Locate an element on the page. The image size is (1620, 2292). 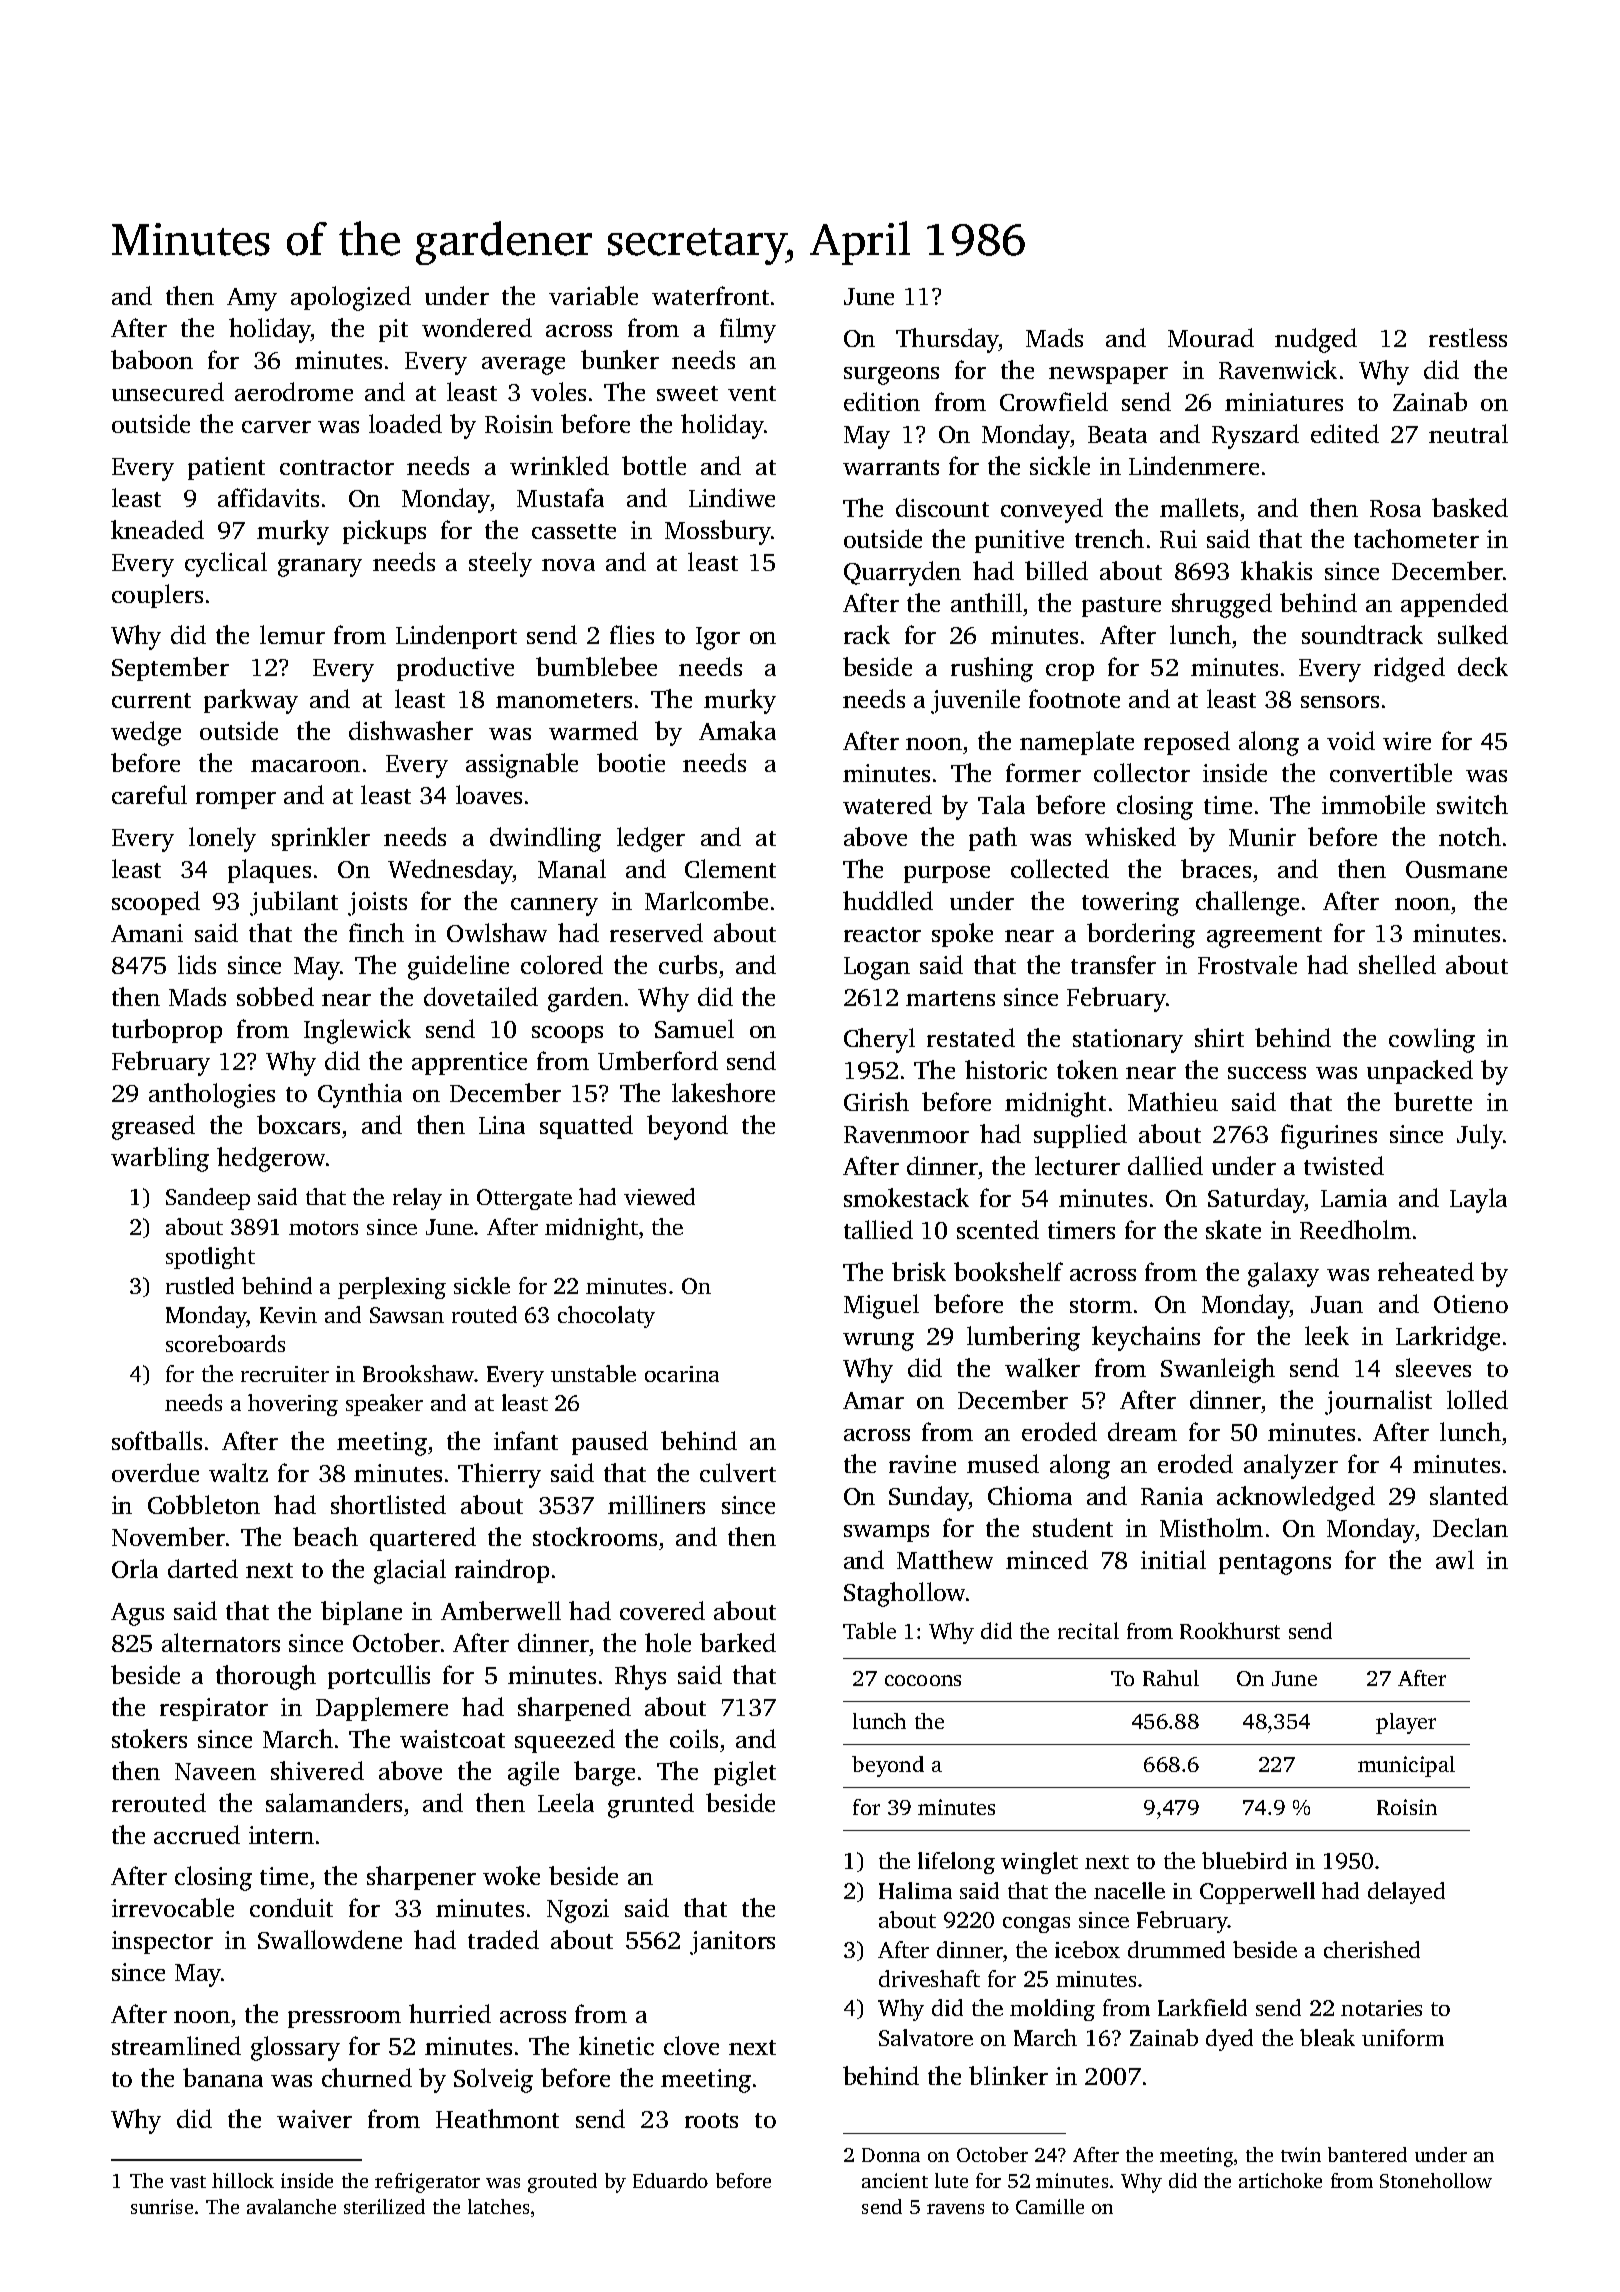
hurried is located at coordinates (450, 2013).
